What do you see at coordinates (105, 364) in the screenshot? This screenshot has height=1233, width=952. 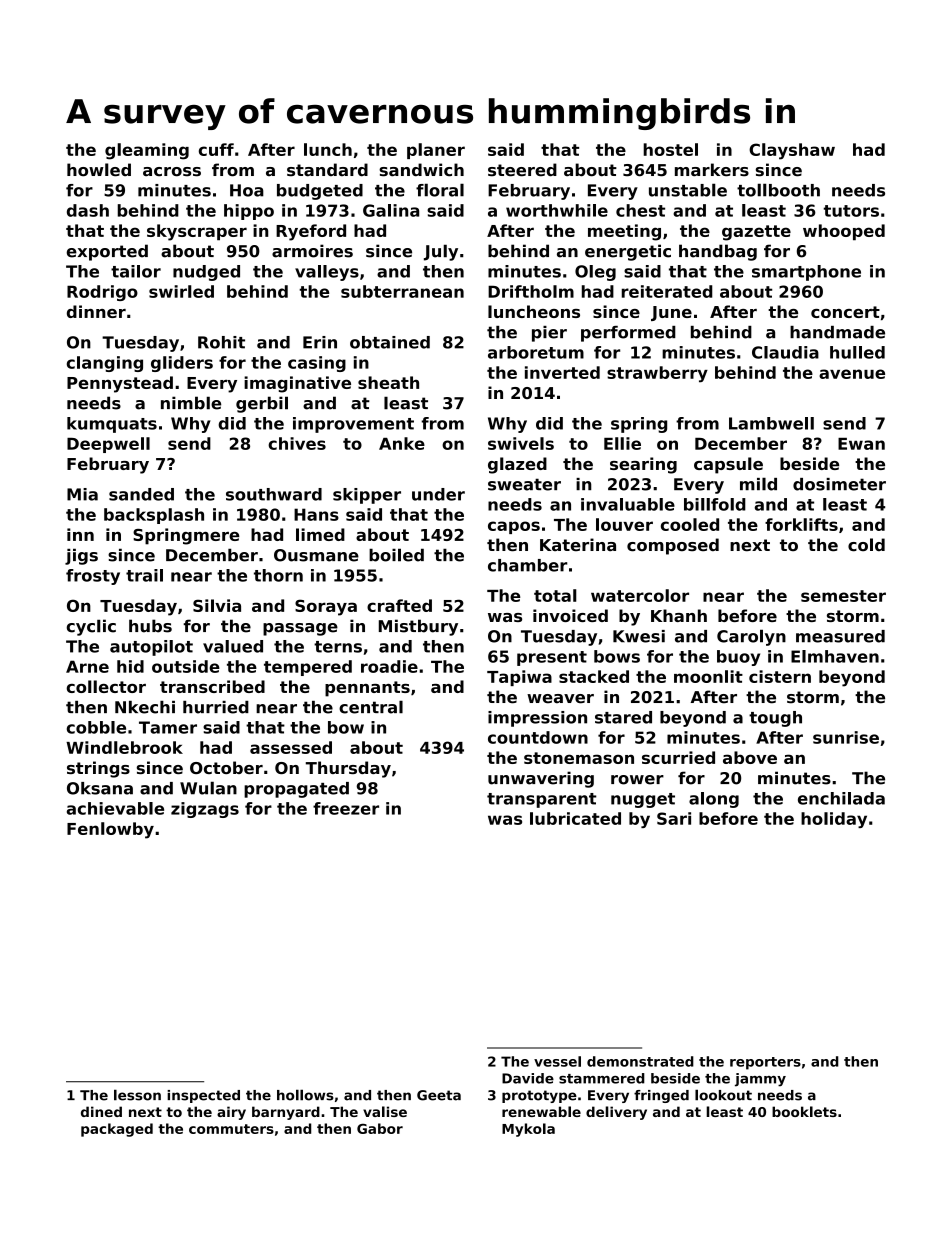 I see `clanging` at bounding box center [105, 364].
